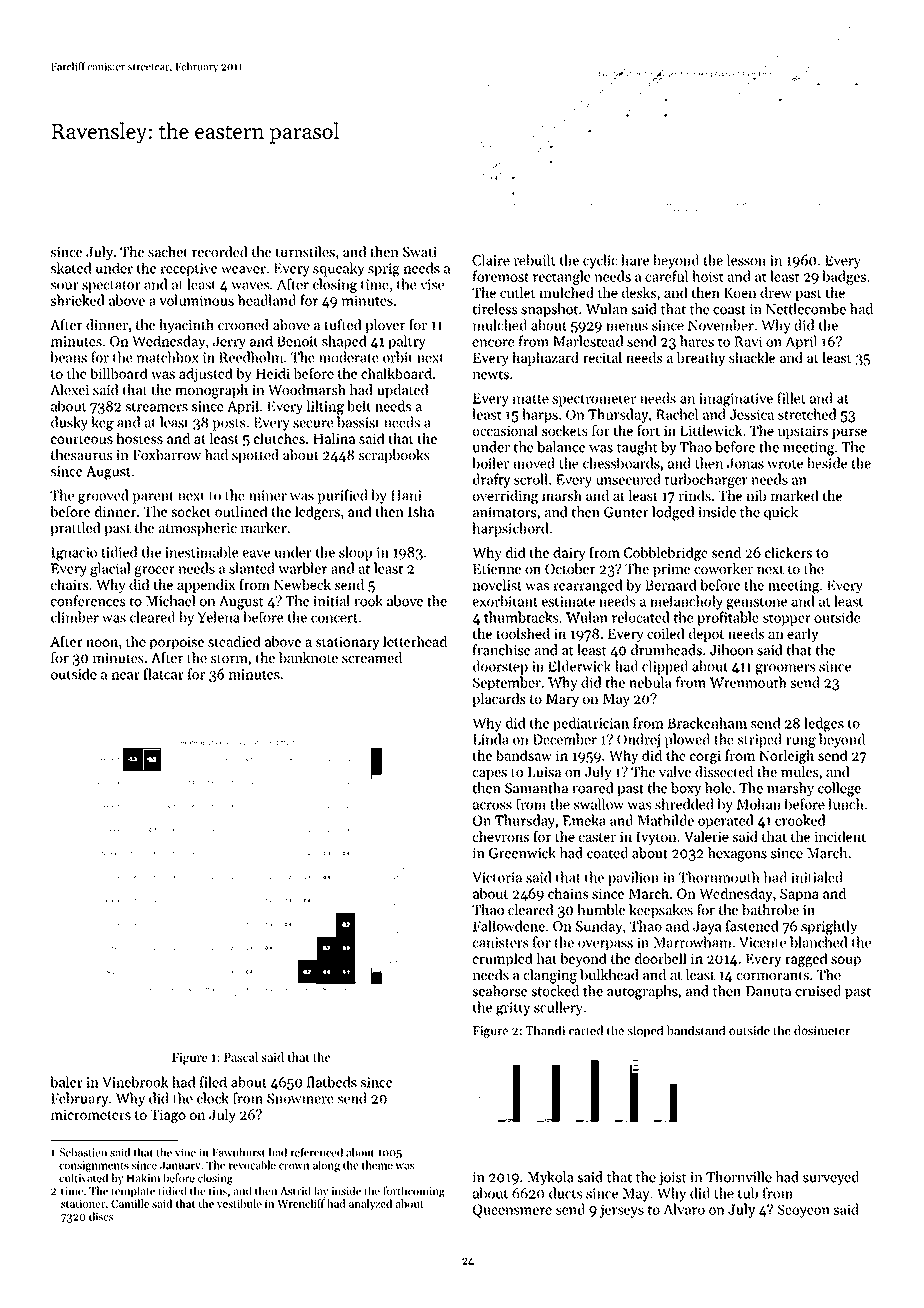  What do you see at coordinates (737, 854) in the screenshot?
I see `hexagons` at bounding box center [737, 854].
